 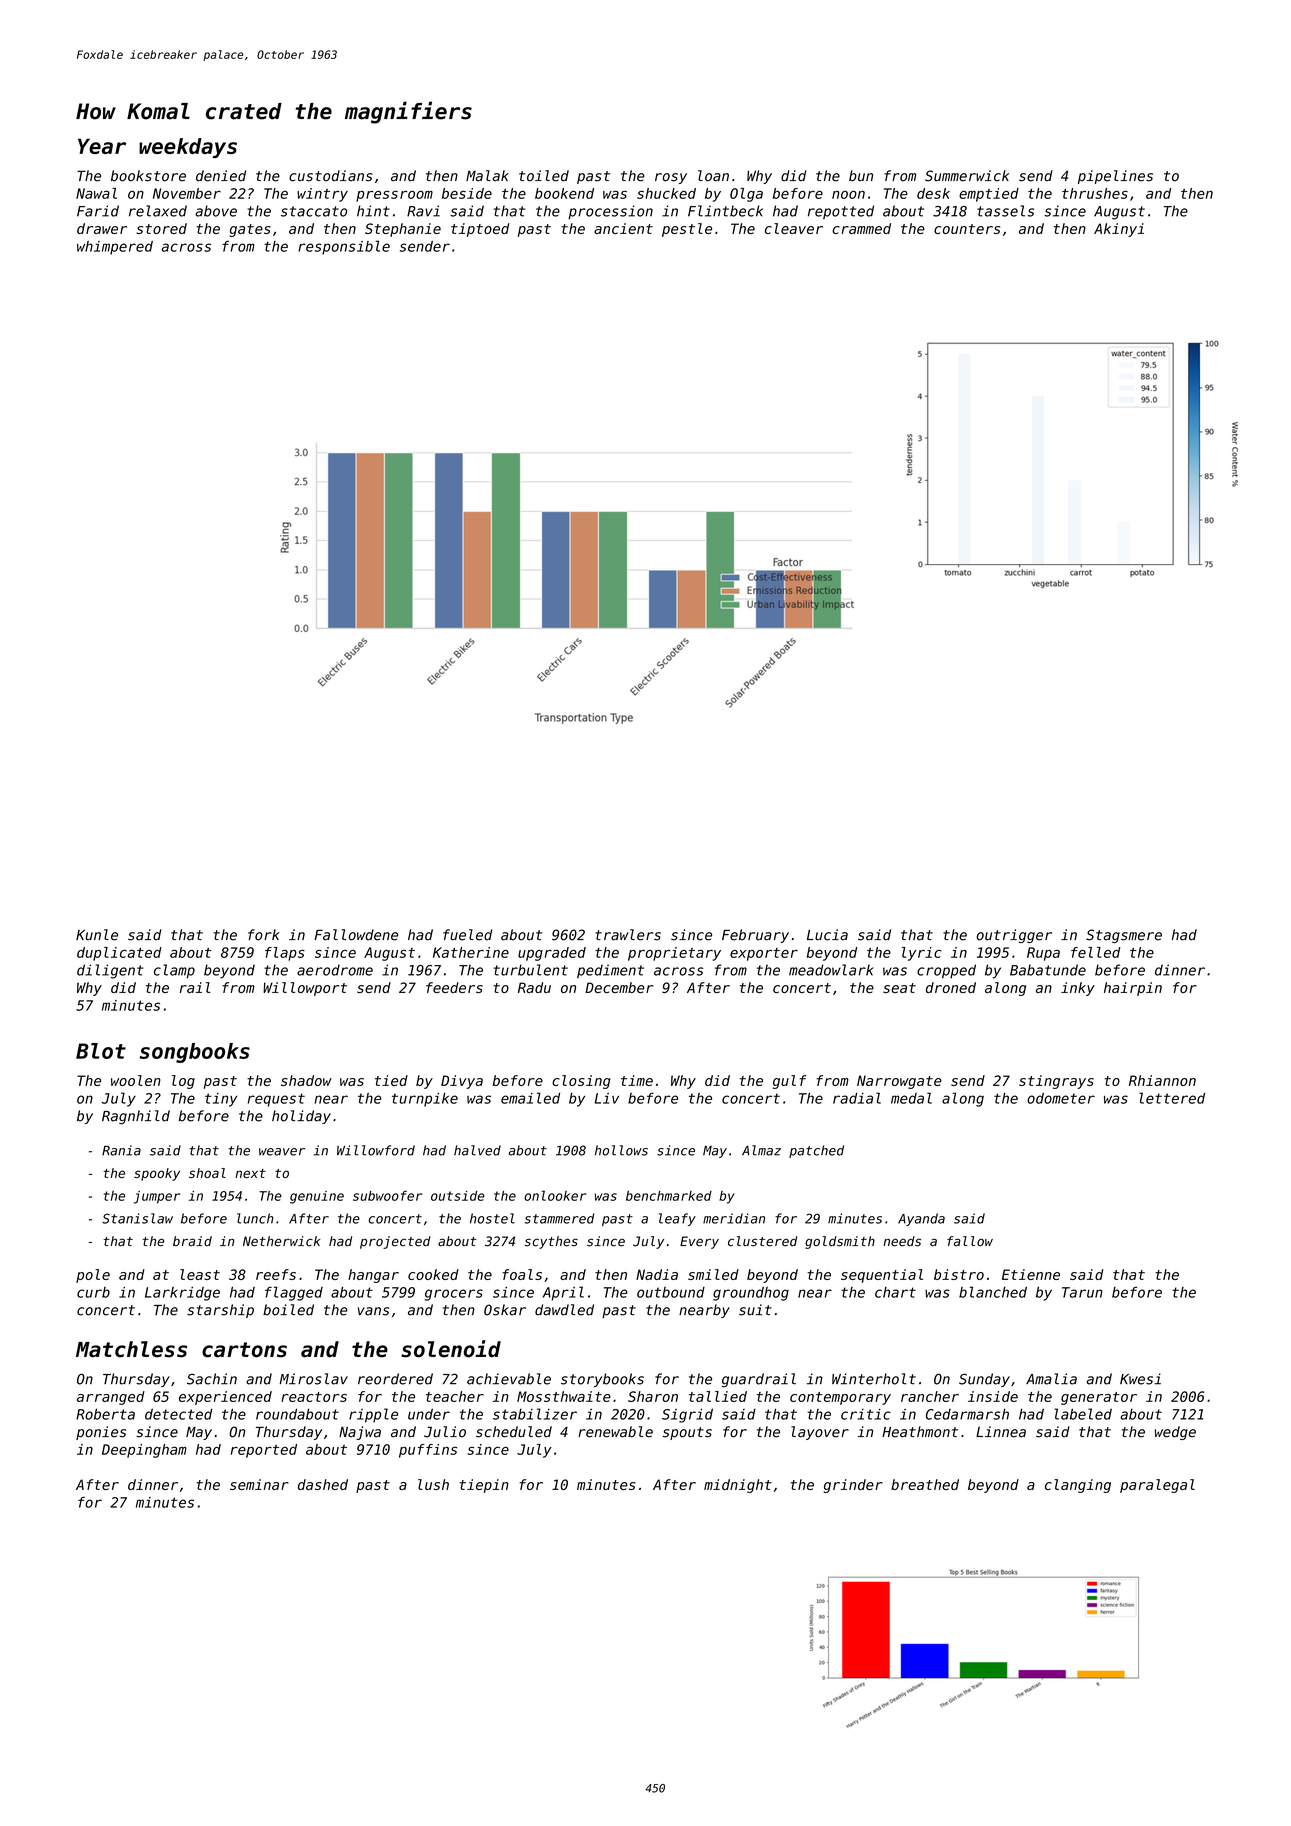 What do you see at coordinates (738, 1486) in the document?
I see `midnight` at bounding box center [738, 1486].
